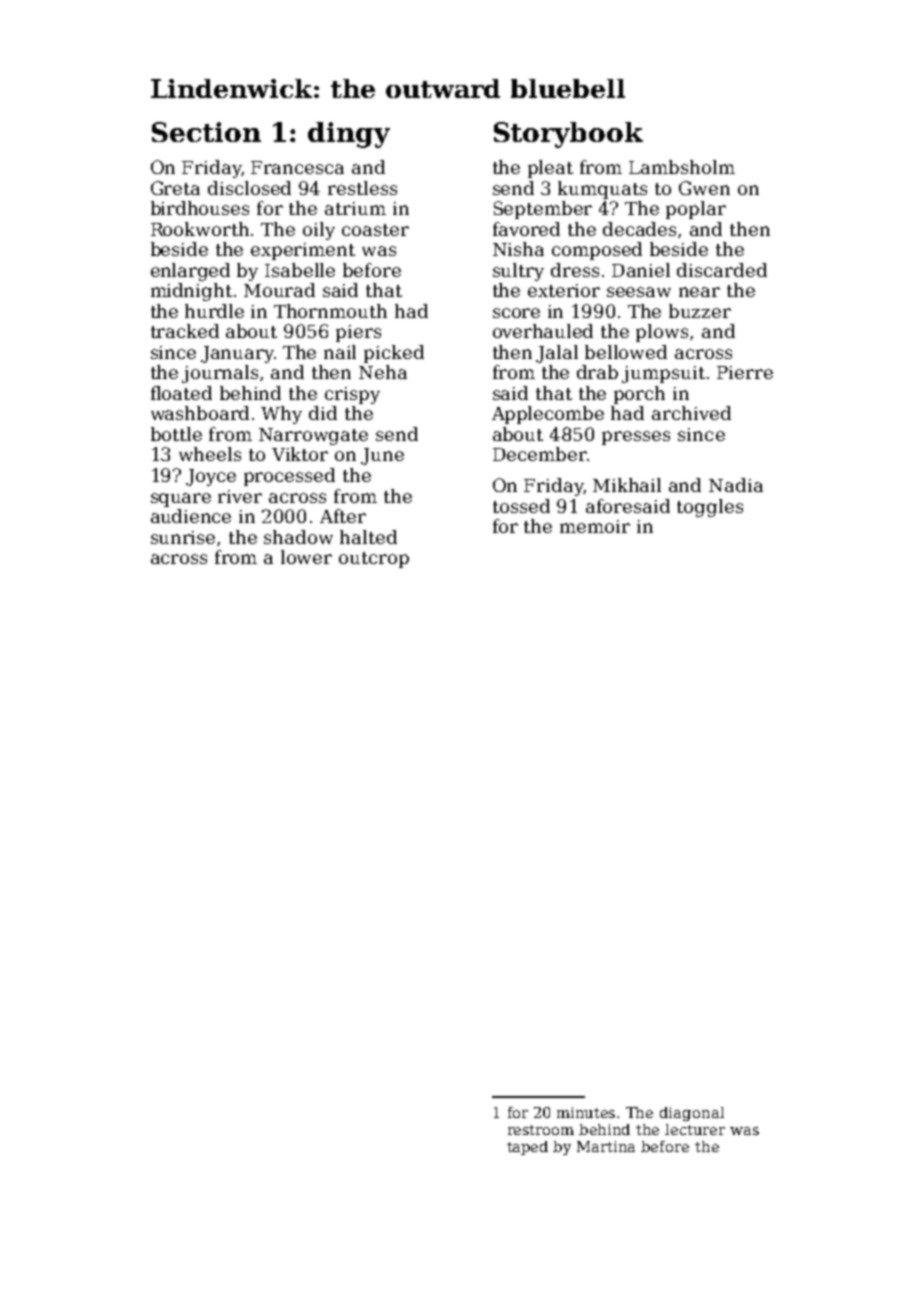 The image size is (924, 1311). I want to click on toggles, so click(710, 508).
